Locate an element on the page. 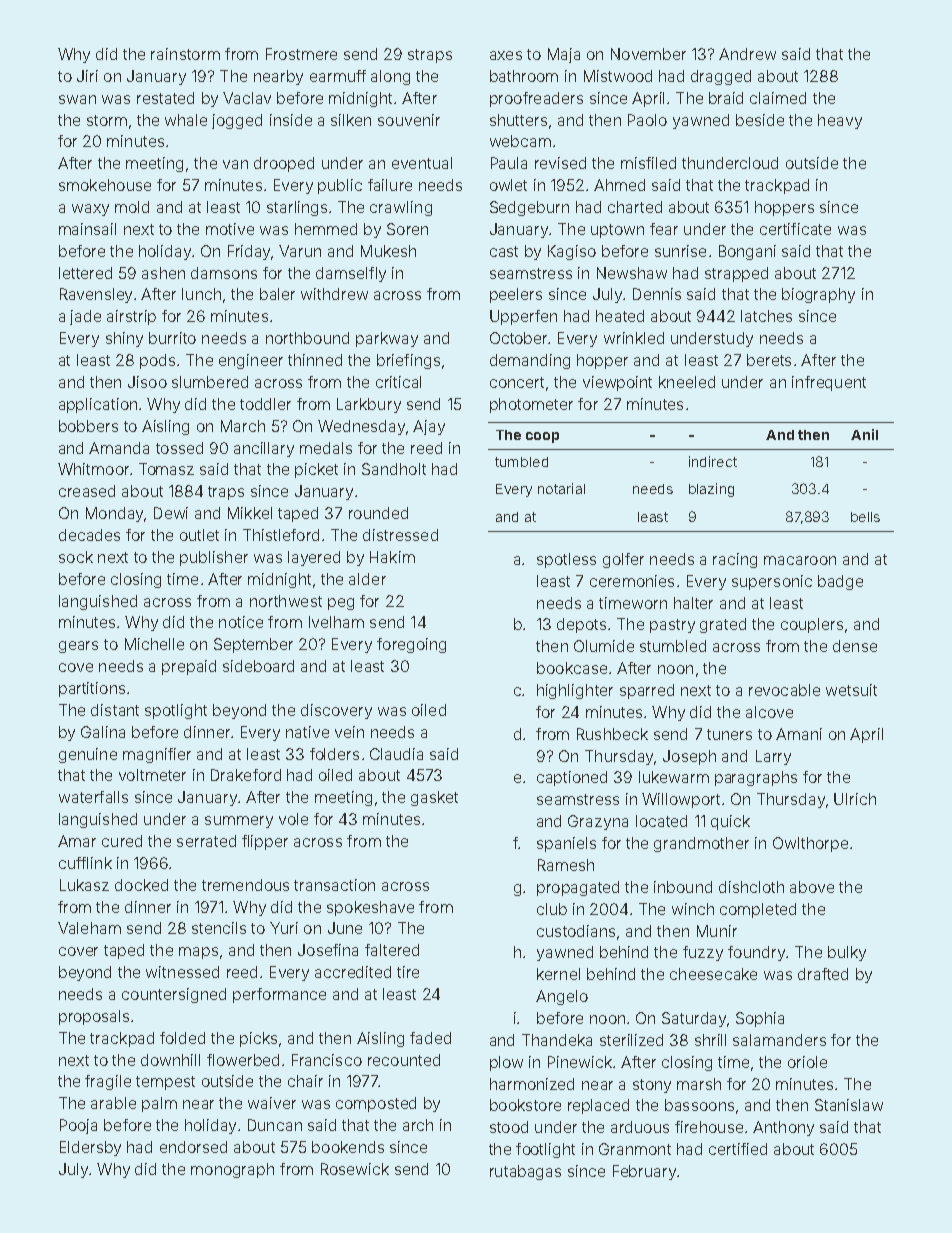  certified is located at coordinates (738, 1149).
